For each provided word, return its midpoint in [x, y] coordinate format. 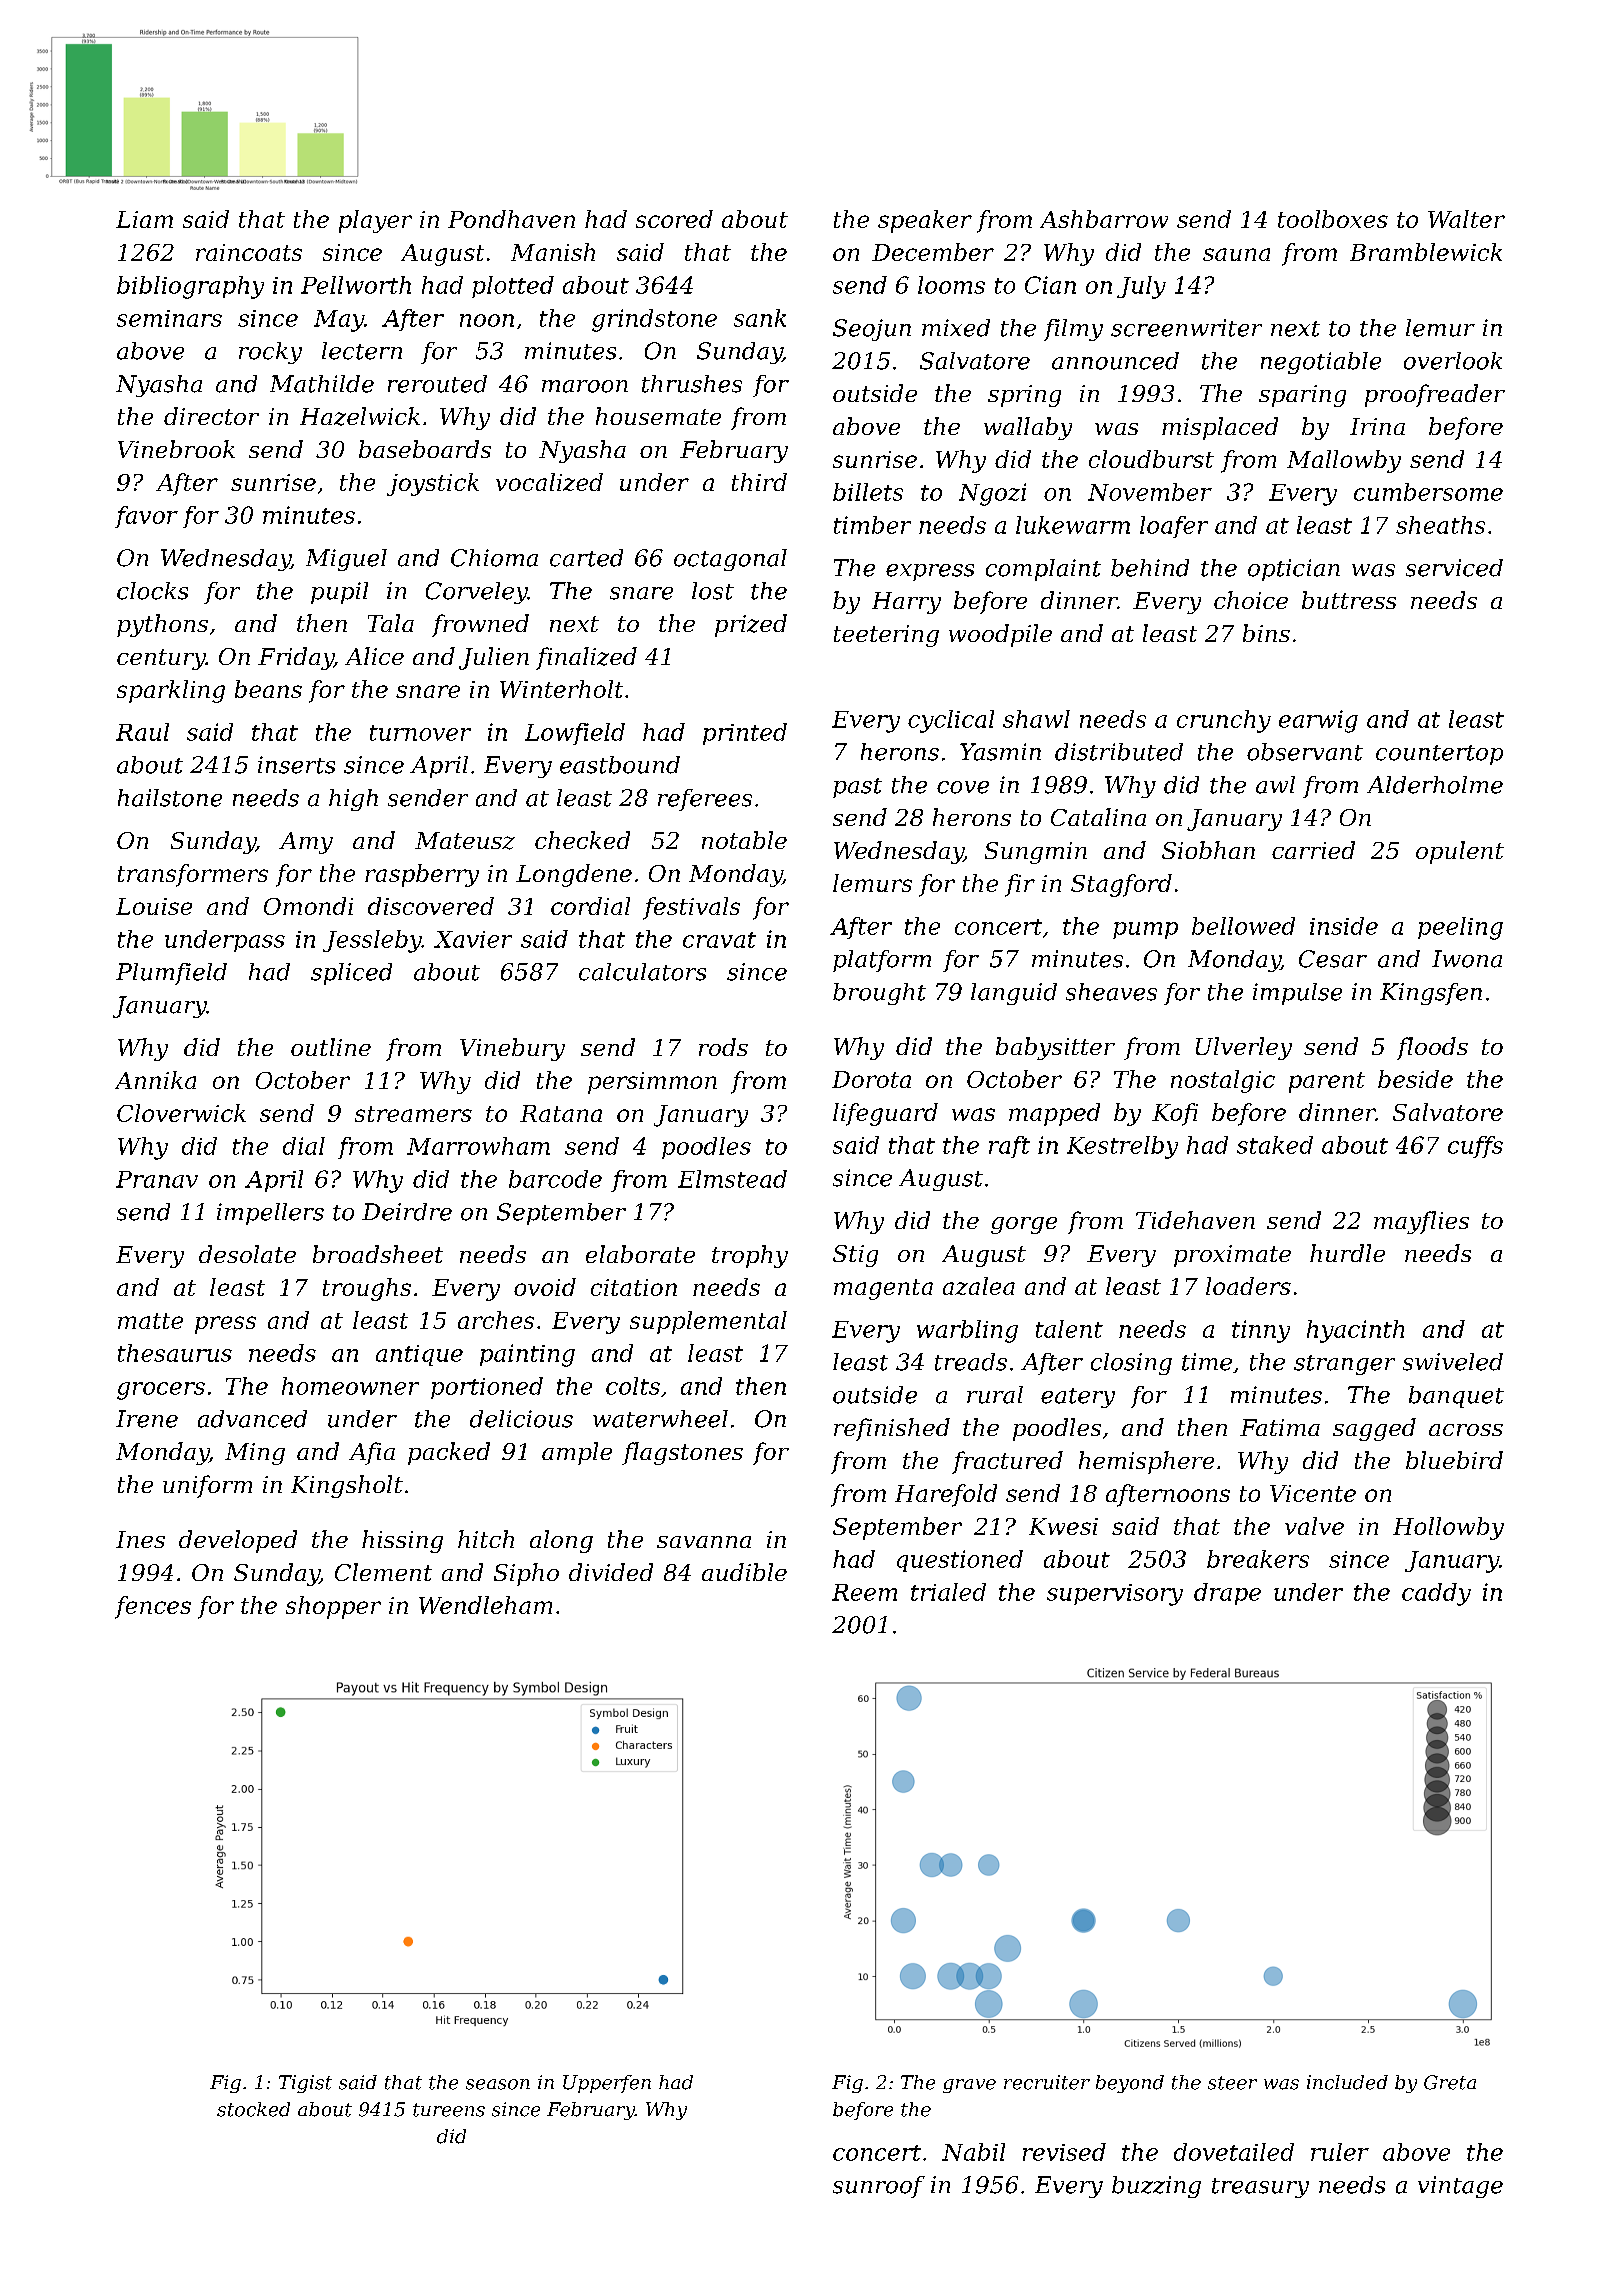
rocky [270, 353]
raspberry [422, 875]
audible [744, 1572]
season [498, 2084]
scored [674, 219]
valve [1314, 1526]
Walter [1466, 219]
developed [238, 1541]
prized [751, 625]
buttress [1349, 600]
